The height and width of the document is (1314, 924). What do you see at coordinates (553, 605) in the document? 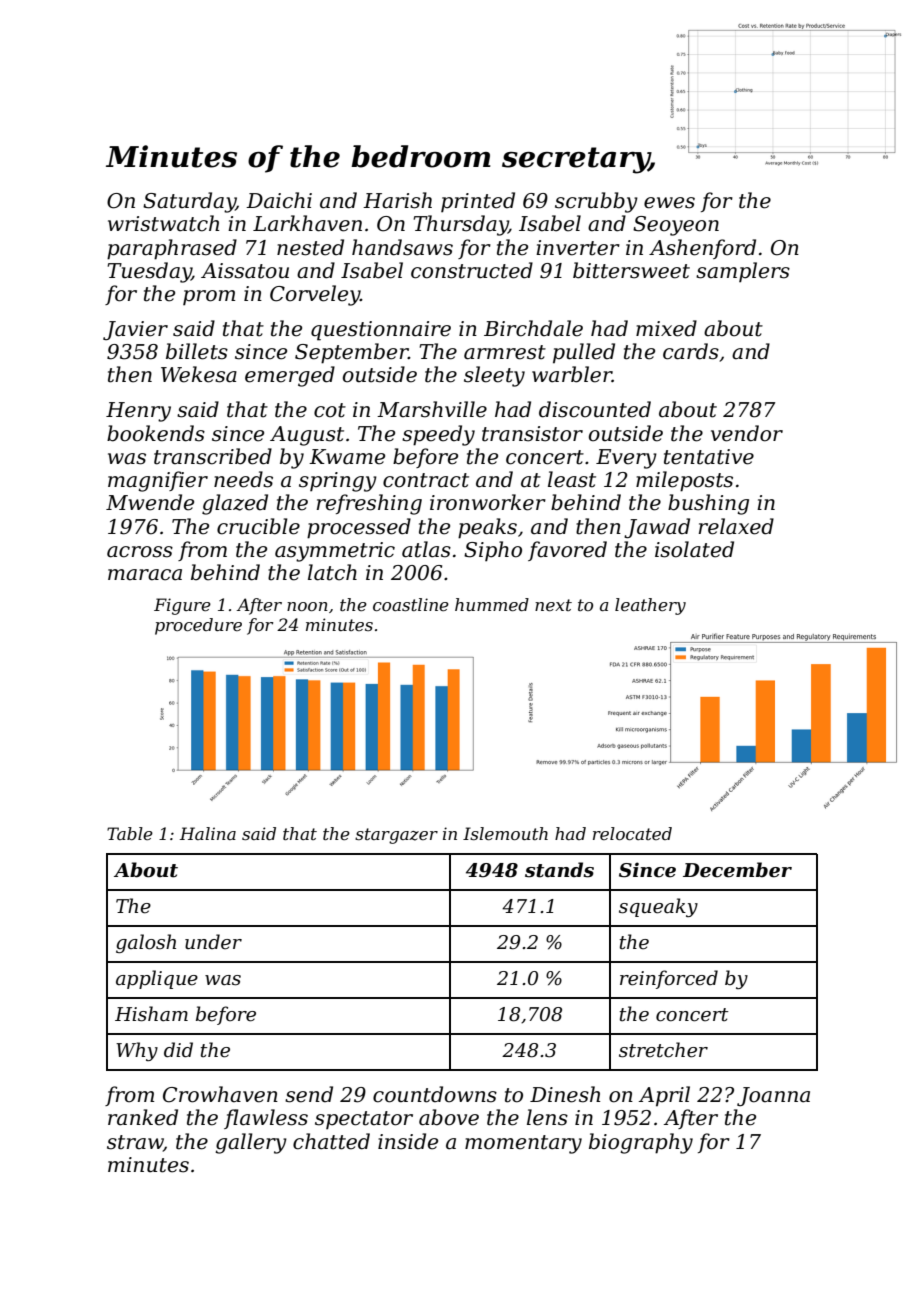
I see `next` at bounding box center [553, 605].
